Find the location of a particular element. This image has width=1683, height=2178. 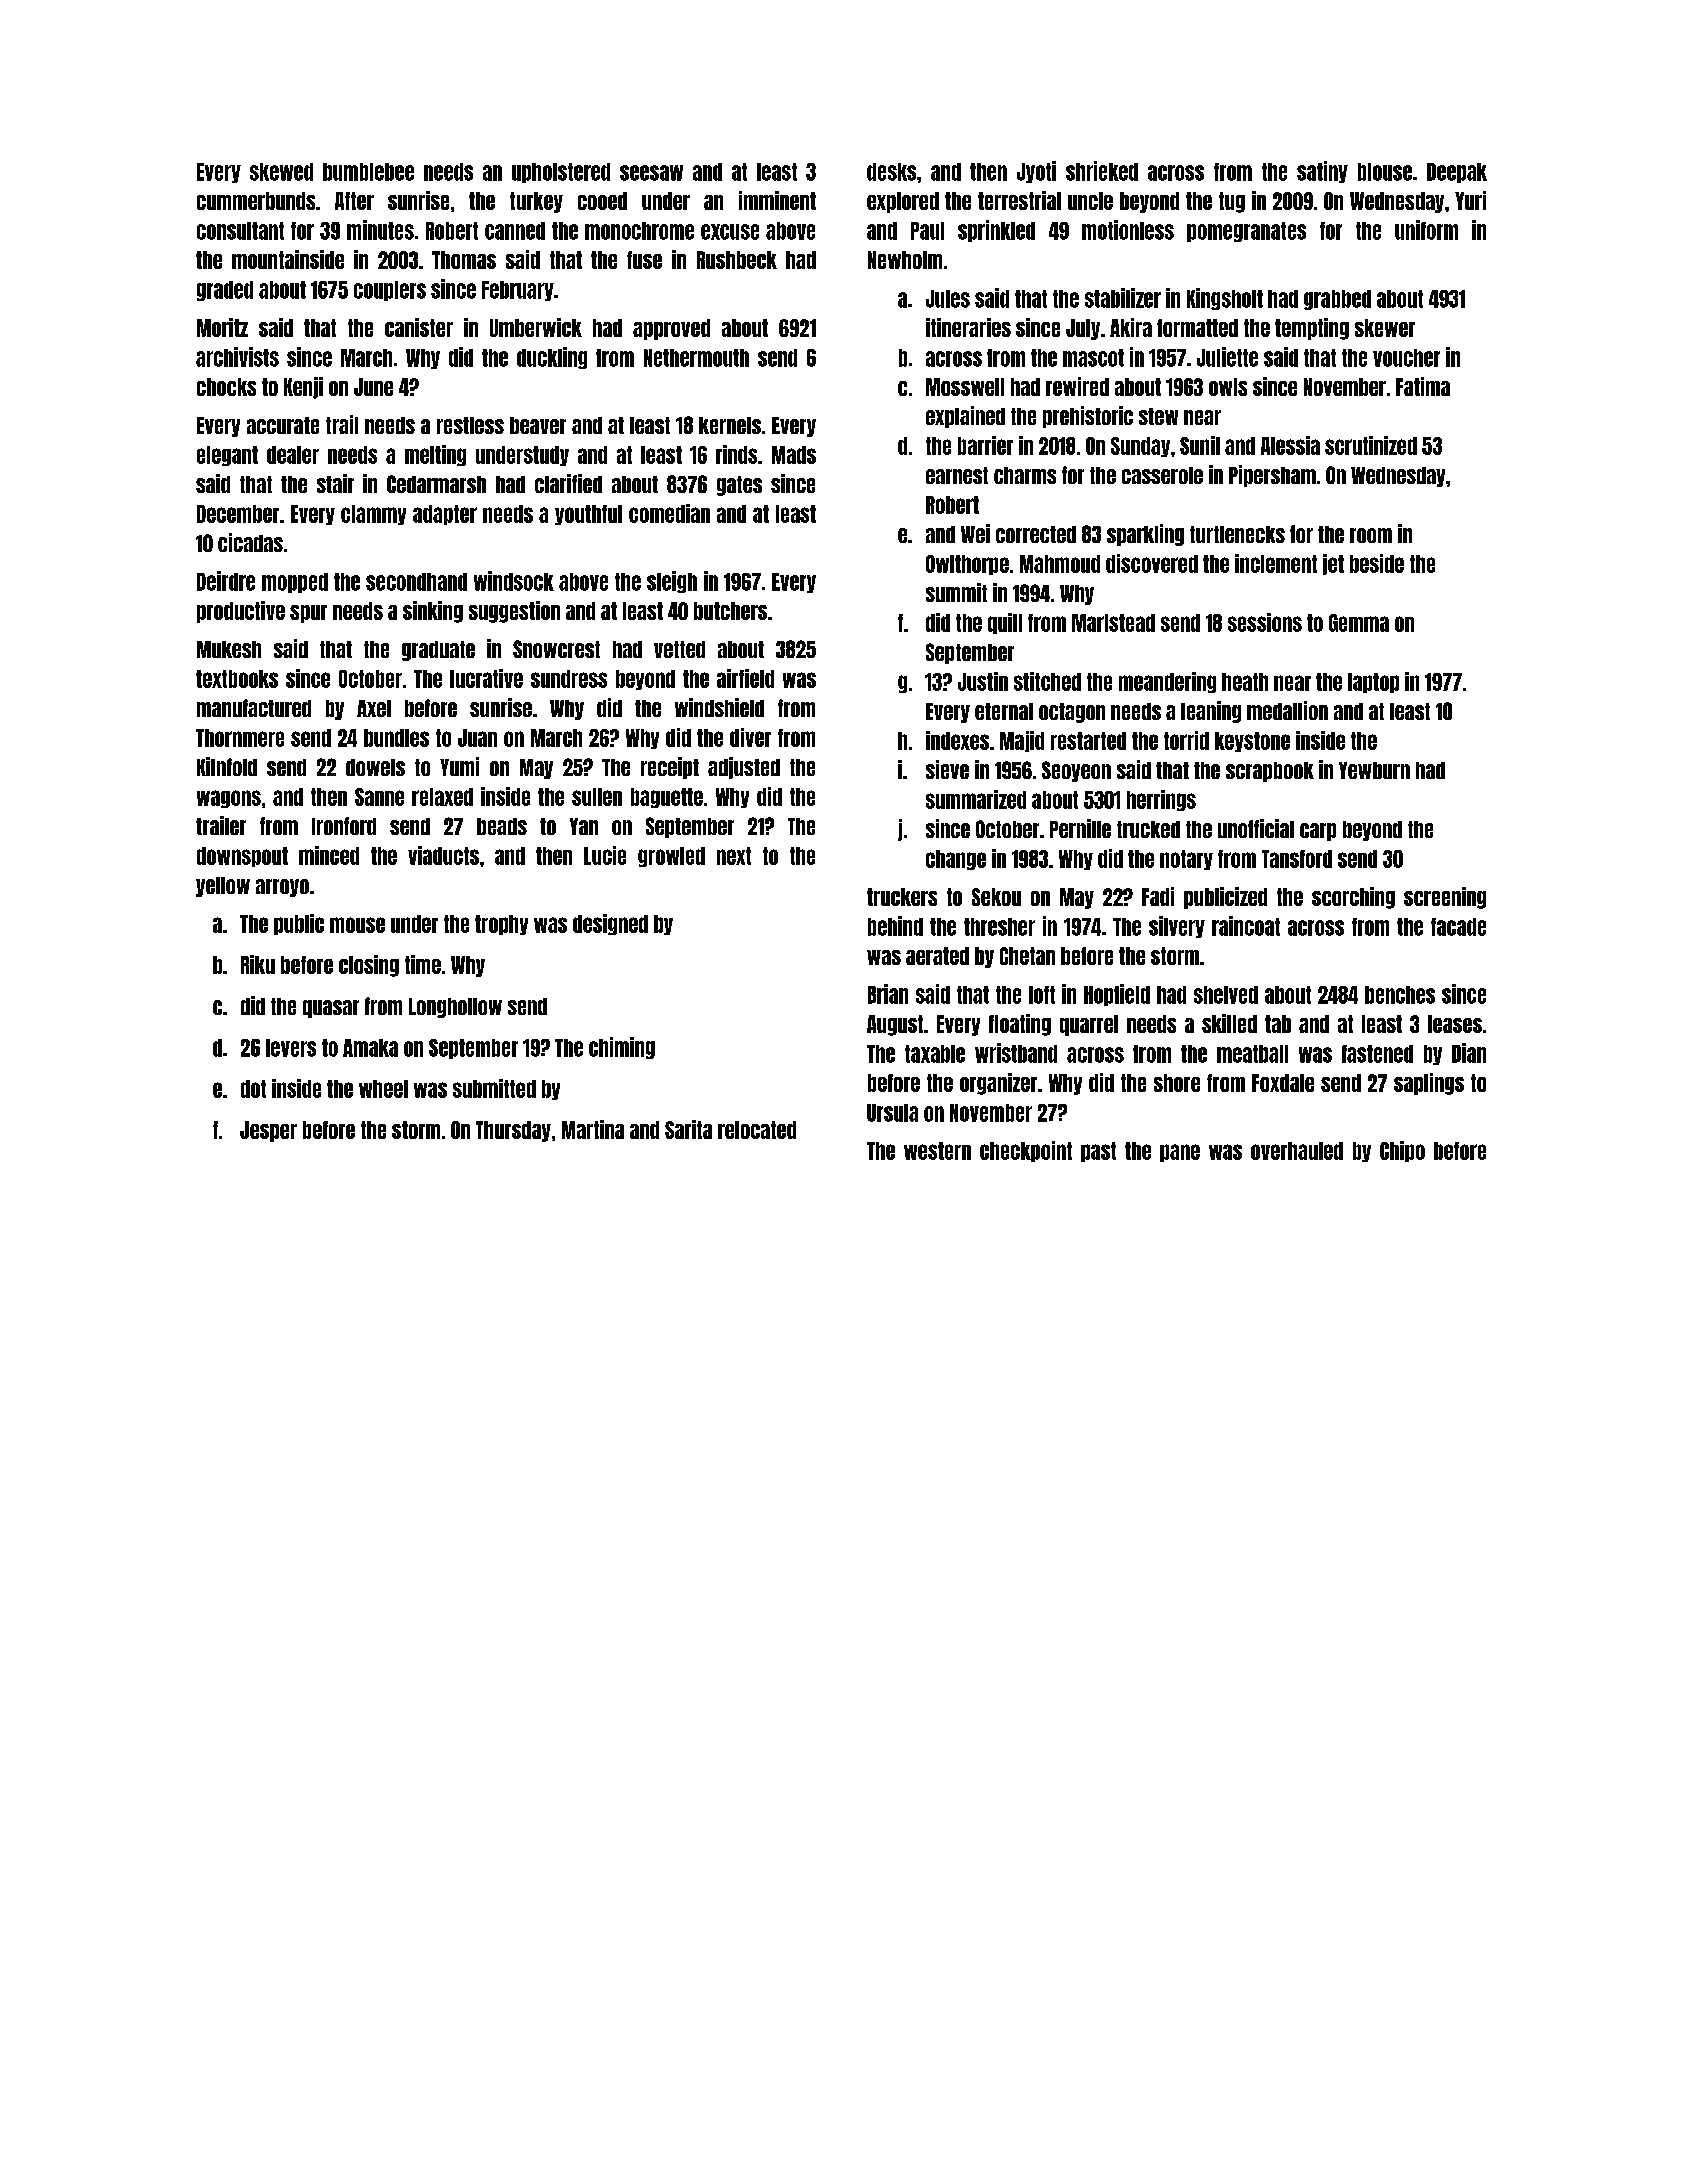

Fatima is located at coordinates (1423, 386).
